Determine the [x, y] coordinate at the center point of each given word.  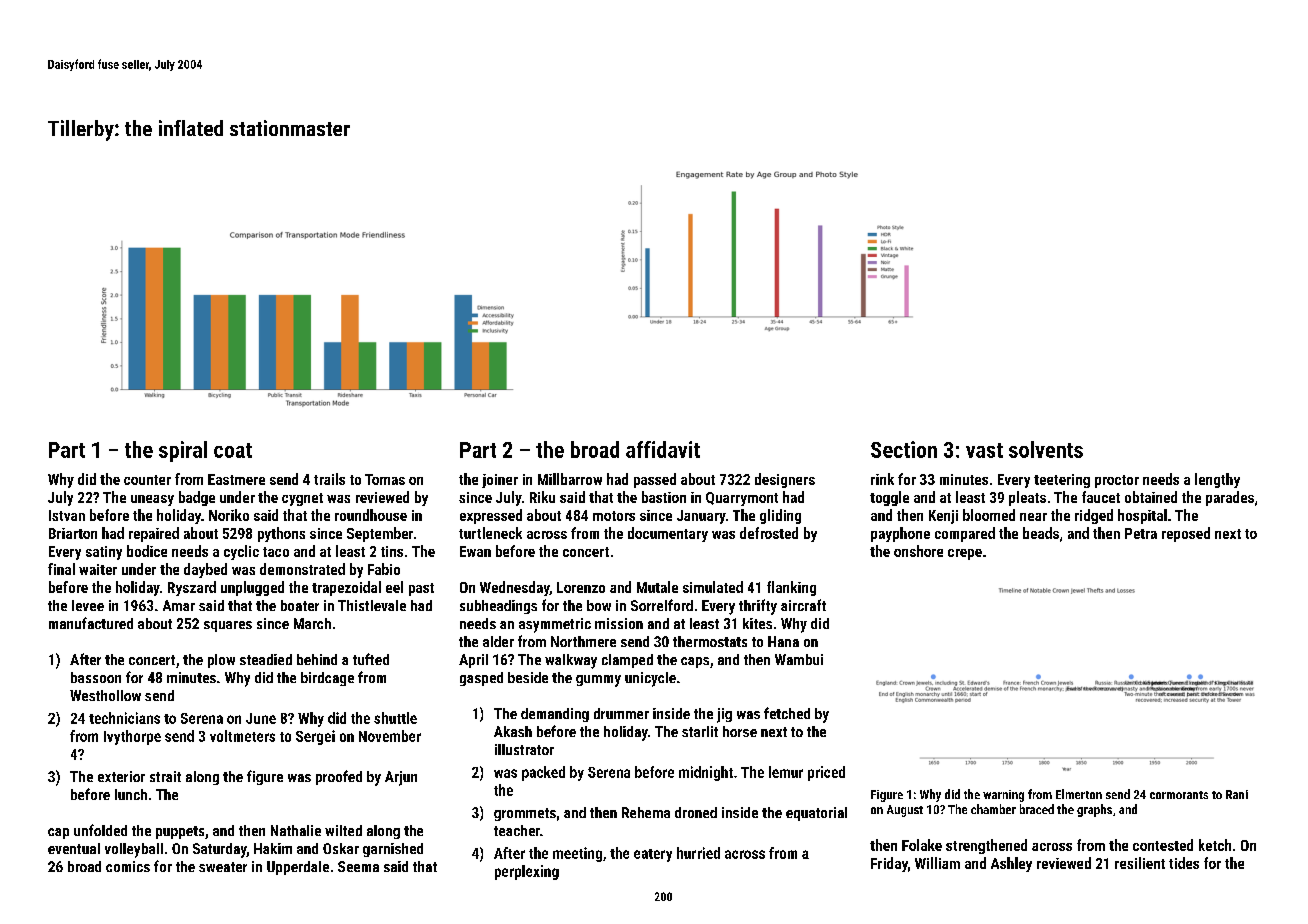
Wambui [799, 659]
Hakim [273, 848]
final [61, 569]
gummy [598, 681]
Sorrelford [662, 605]
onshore [918, 551]
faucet [1101, 497]
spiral [183, 451]
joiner [500, 481]
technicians [124, 718]
